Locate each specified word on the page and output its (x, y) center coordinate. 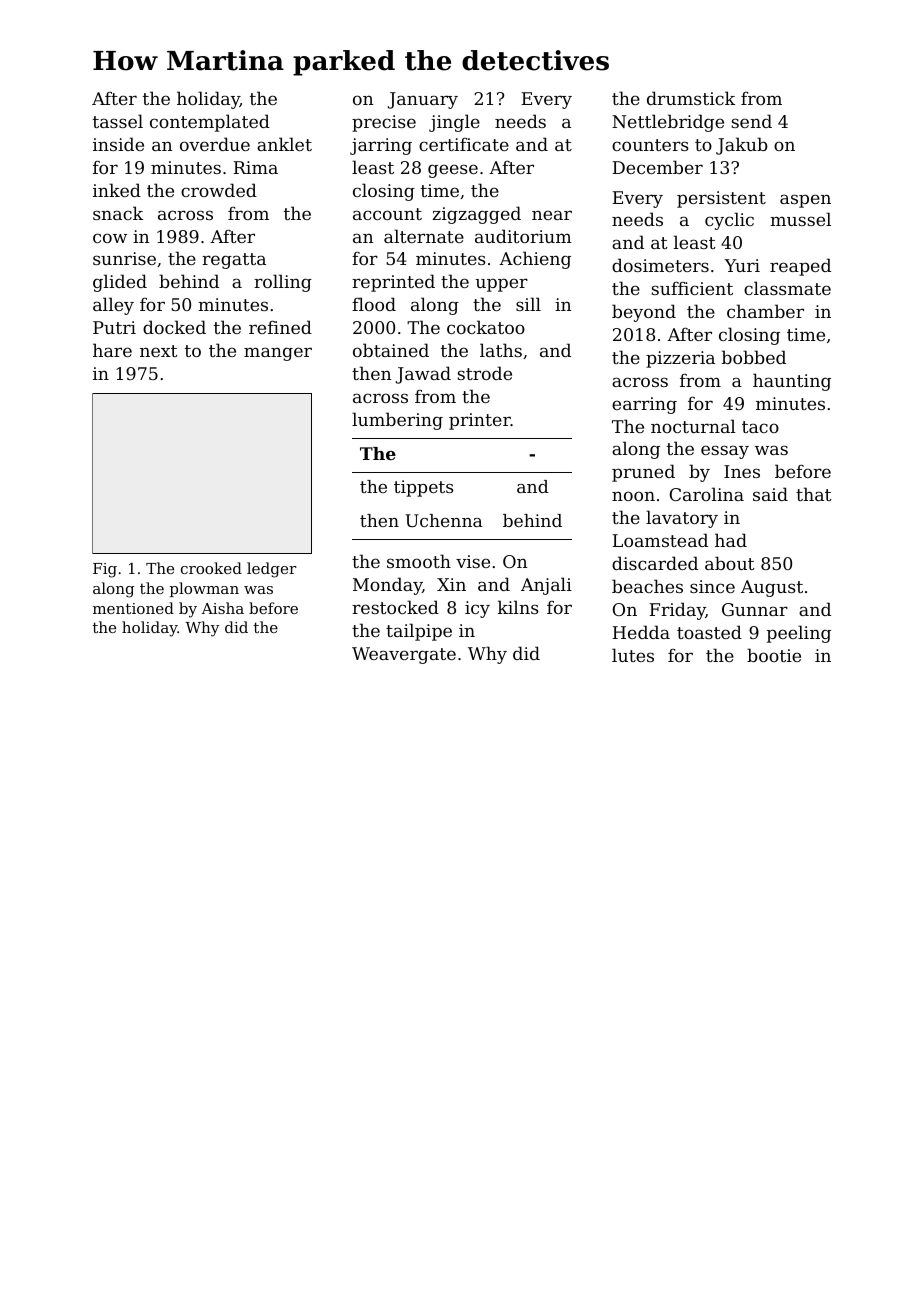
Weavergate (404, 655)
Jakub (742, 146)
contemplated (210, 123)
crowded (219, 190)
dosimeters (660, 265)
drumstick (691, 98)
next (159, 351)
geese (453, 171)
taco (760, 427)
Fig (105, 570)
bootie (774, 655)
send (751, 121)
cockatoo (486, 327)
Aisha (222, 608)
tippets (423, 488)
